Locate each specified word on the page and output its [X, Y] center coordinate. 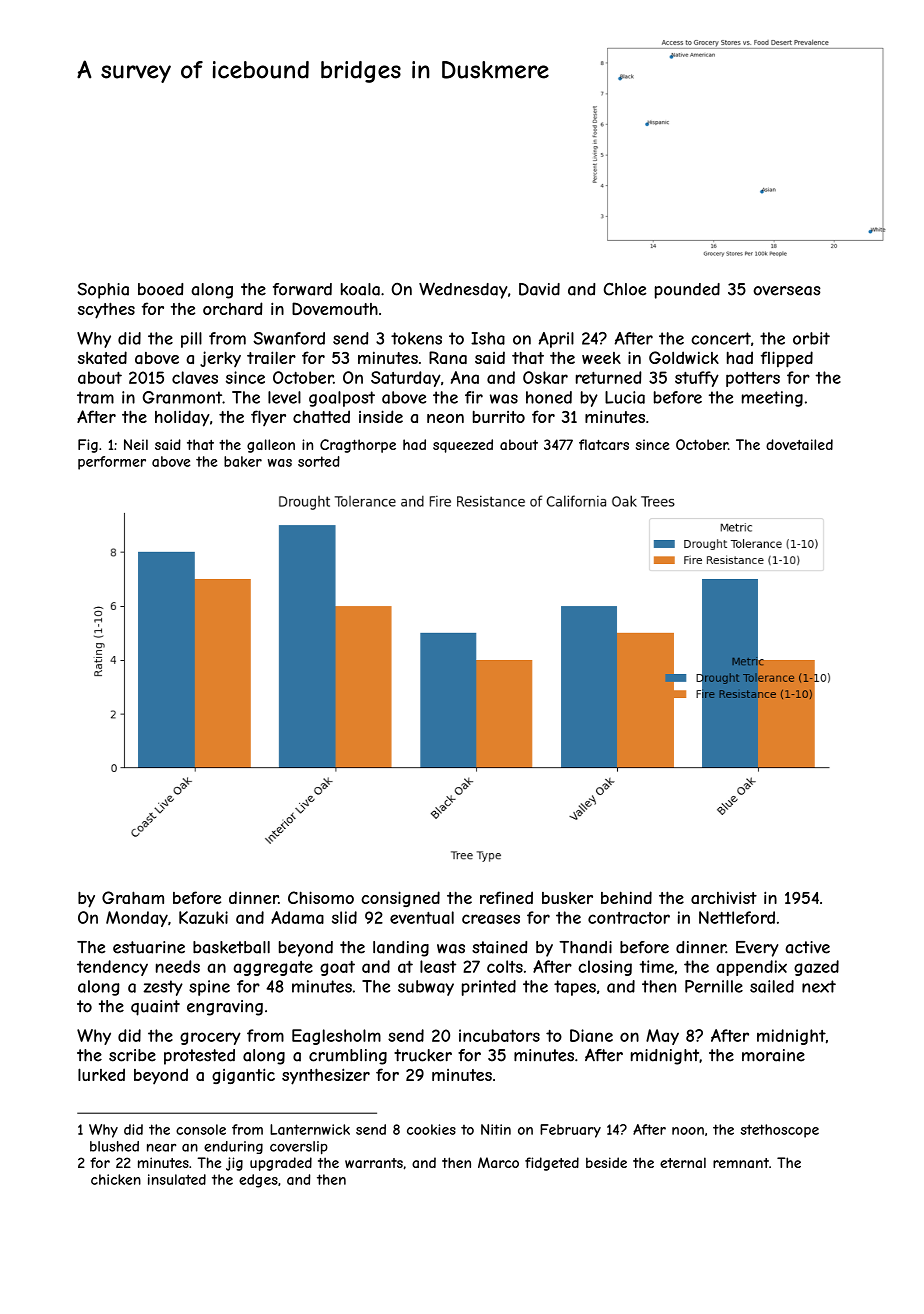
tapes [575, 988]
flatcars [604, 444]
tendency [112, 968]
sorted [319, 461]
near [161, 1147]
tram [95, 397]
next [819, 986]
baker [243, 461]
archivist [724, 897]
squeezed [463, 446]
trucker [423, 1055]
